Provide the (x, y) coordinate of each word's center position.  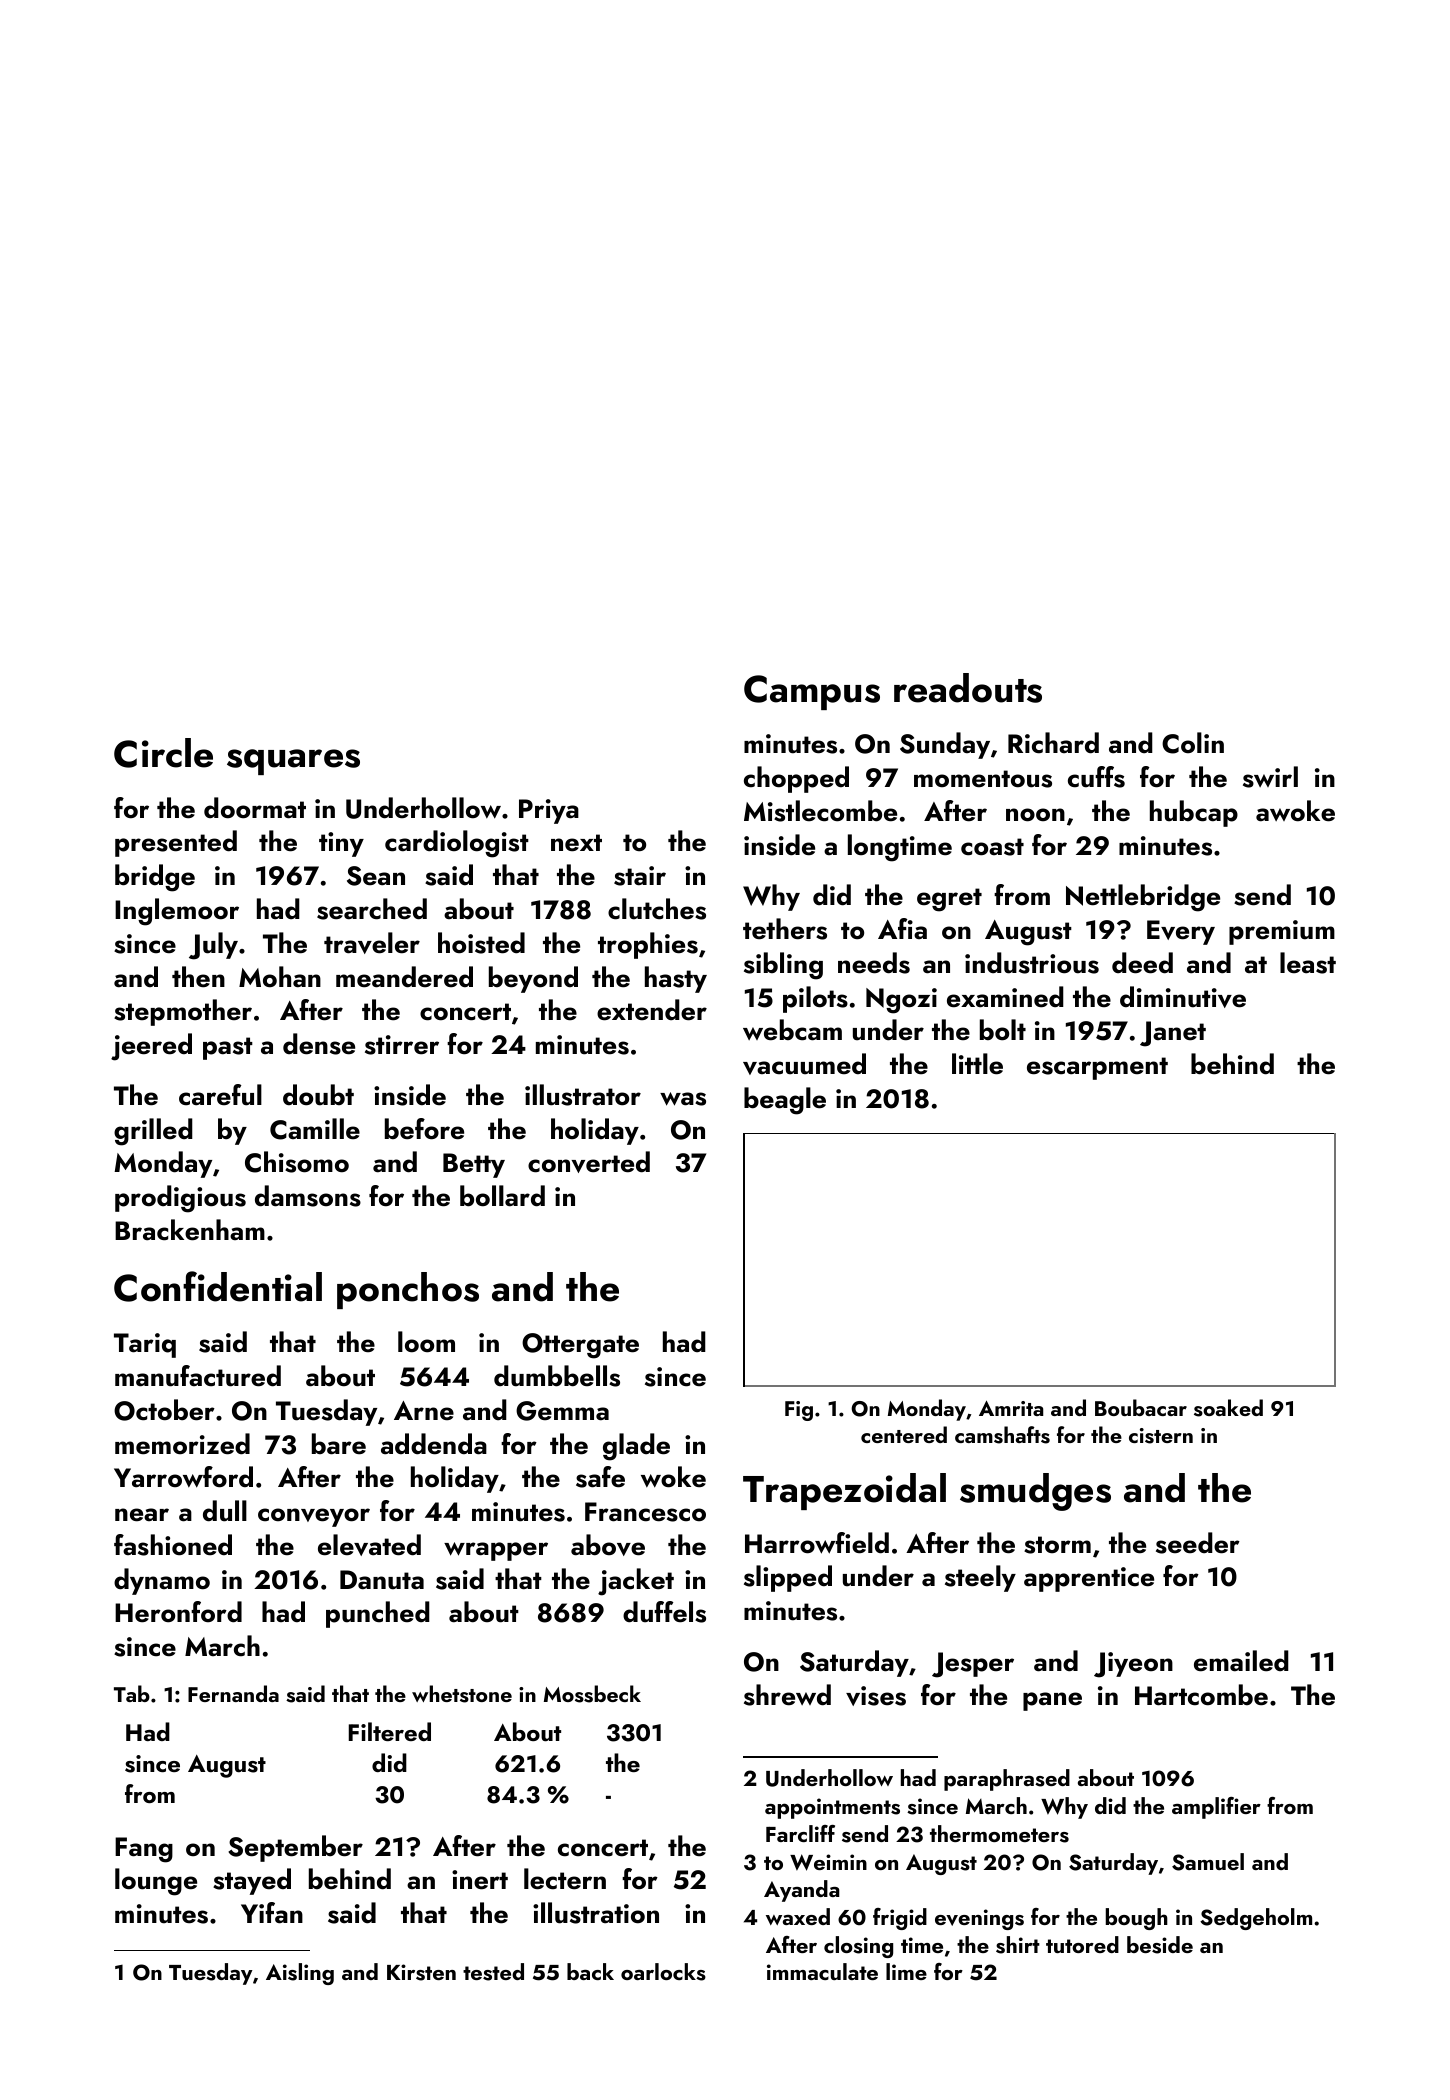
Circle (163, 753)
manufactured (198, 1376)
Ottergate (580, 1346)
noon (1035, 815)
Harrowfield (817, 1543)
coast (992, 847)
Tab (132, 1693)
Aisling (300, 1974)
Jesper (973, 1665)
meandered (404, 977)
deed (1142, 963)
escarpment (1097, 1068)
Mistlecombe (820, 811)
